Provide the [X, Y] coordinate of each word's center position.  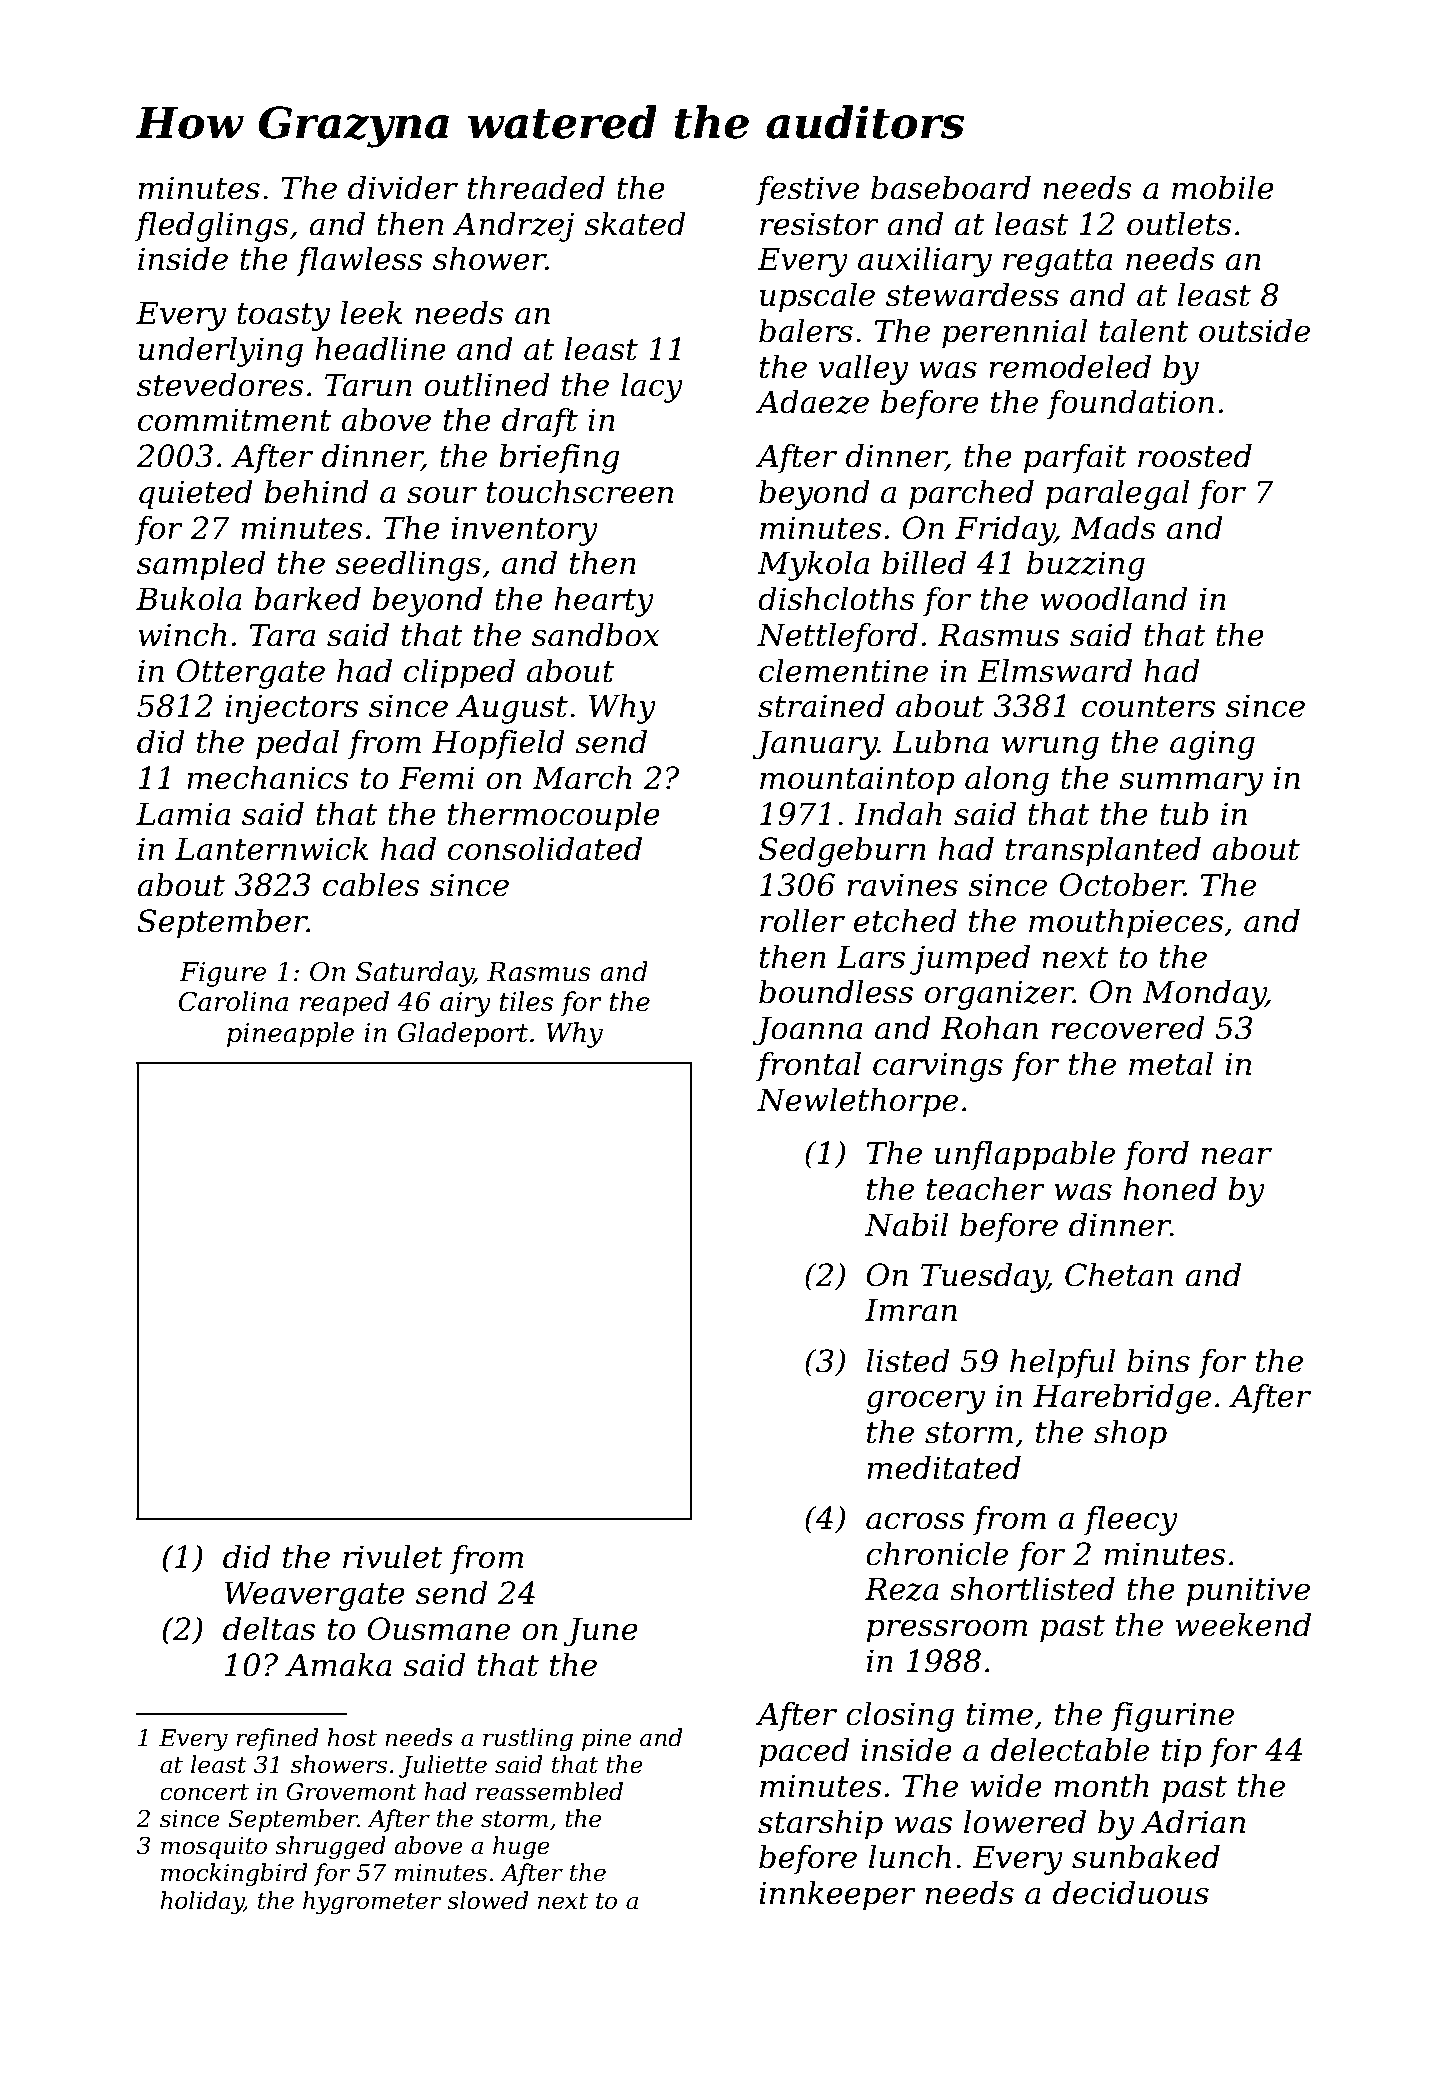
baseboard [951, 187]
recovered [1128, 1027]
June [601, 1632]
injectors [291, 709]
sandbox [595, 634]
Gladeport [463, 1035]
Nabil [906, 1224]
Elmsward [1054, 670]
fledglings [212, 226]
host [352, 1737]
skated [635, 223]
